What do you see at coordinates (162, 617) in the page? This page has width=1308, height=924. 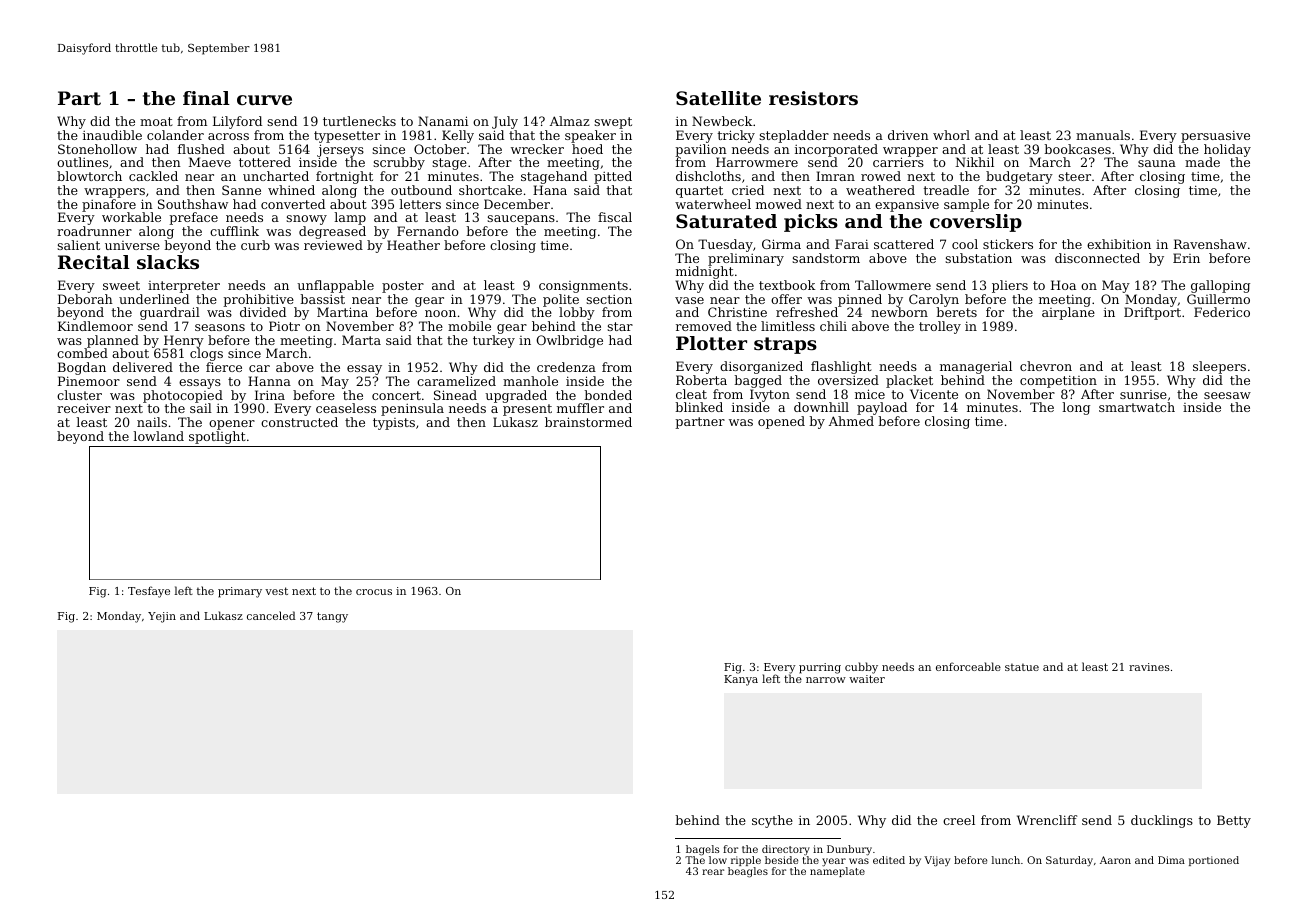 I see `Yejin` at bounding box center [162, 617].
